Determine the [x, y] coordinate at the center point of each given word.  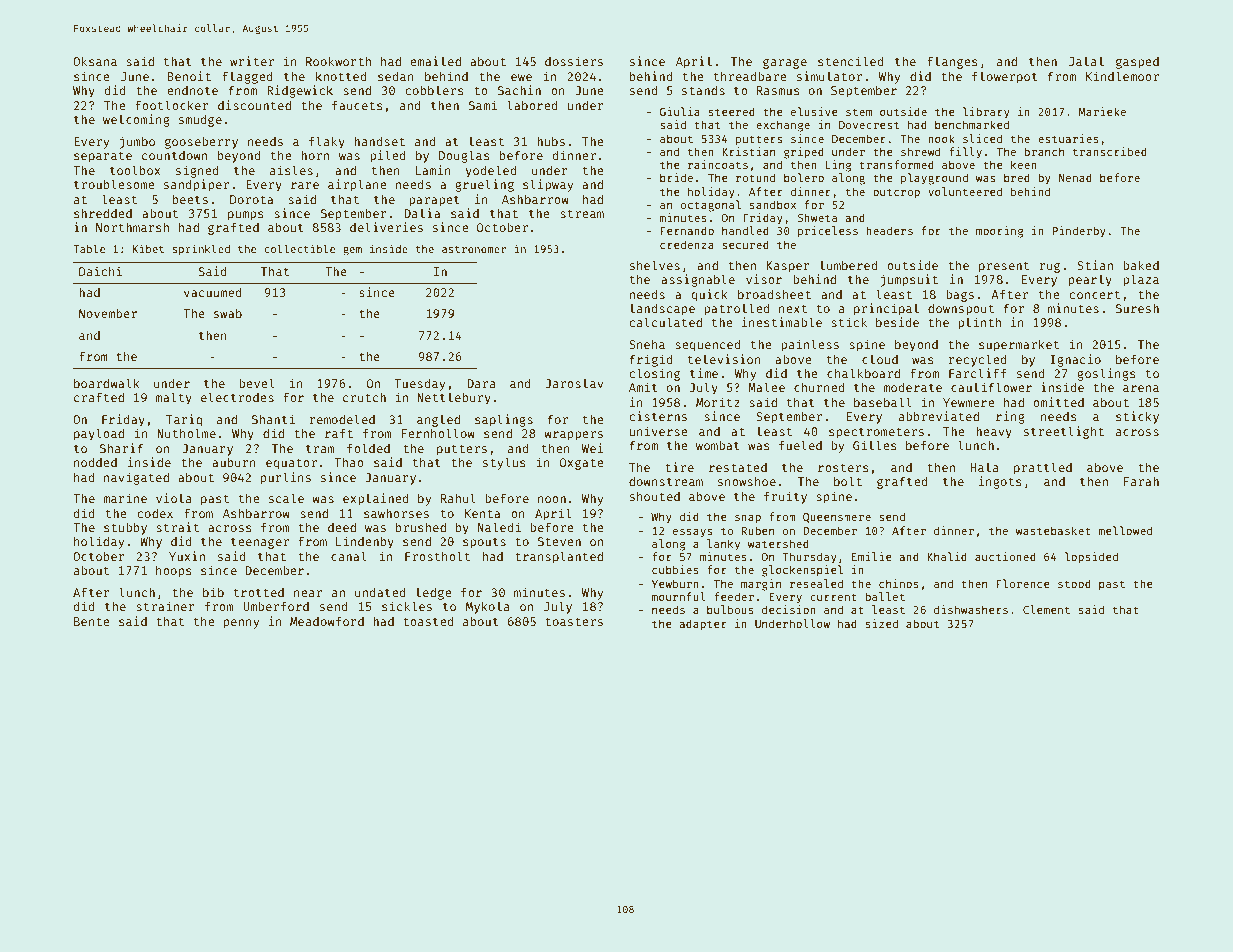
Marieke [1102, 111]
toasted [428, 621]
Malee [766, 387]
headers [889, 230]
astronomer [474, 249]
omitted [1058, 402]
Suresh [1137, 308]
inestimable [782, 322]
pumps [246, 216]
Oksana [95, 61]
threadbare [750, 76]
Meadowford [327, 621]
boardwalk [107, 383]
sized [881, 623]
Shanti [273, 419]
